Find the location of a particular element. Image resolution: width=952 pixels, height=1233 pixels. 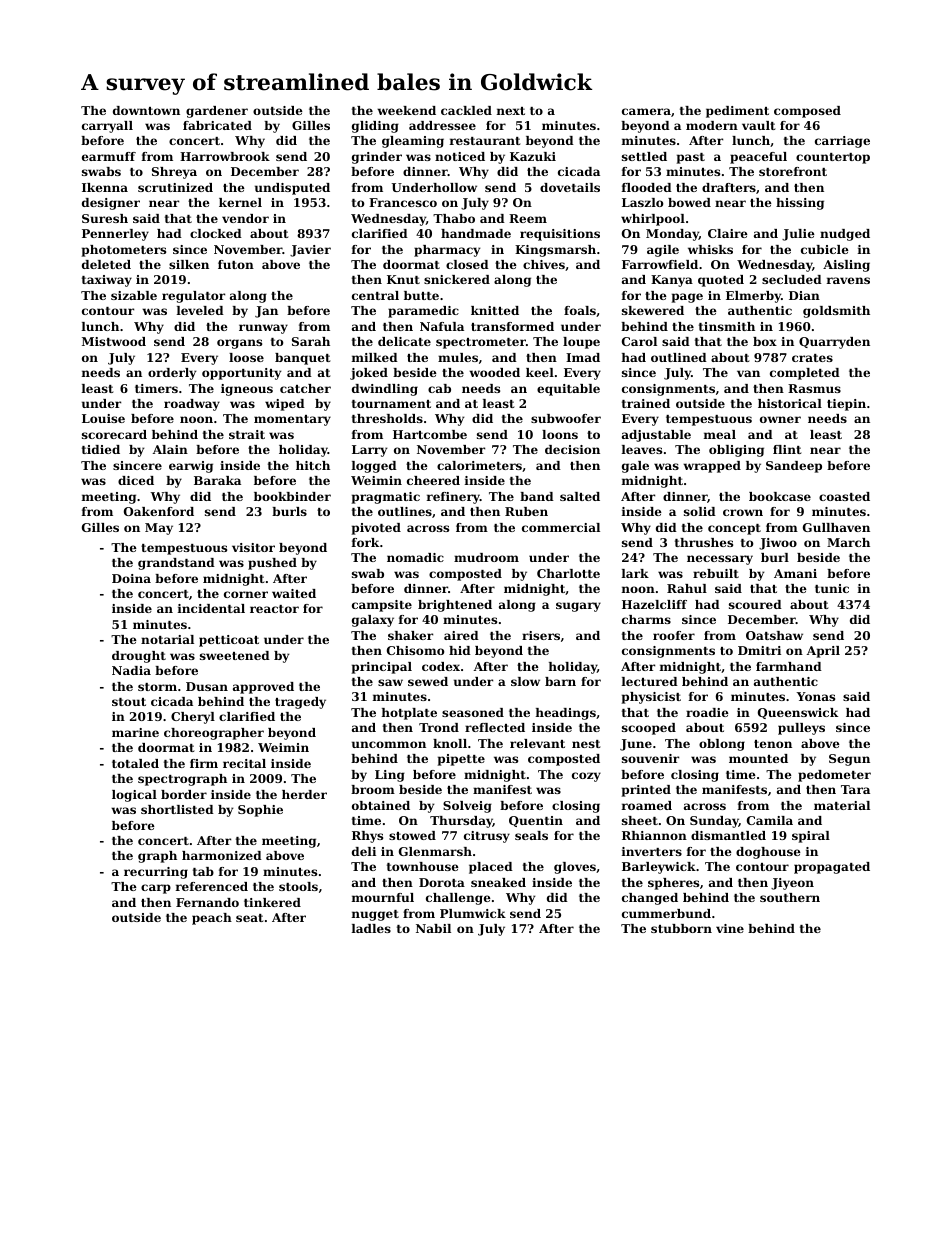

Oakenford is located at coordinates (159, 511).
